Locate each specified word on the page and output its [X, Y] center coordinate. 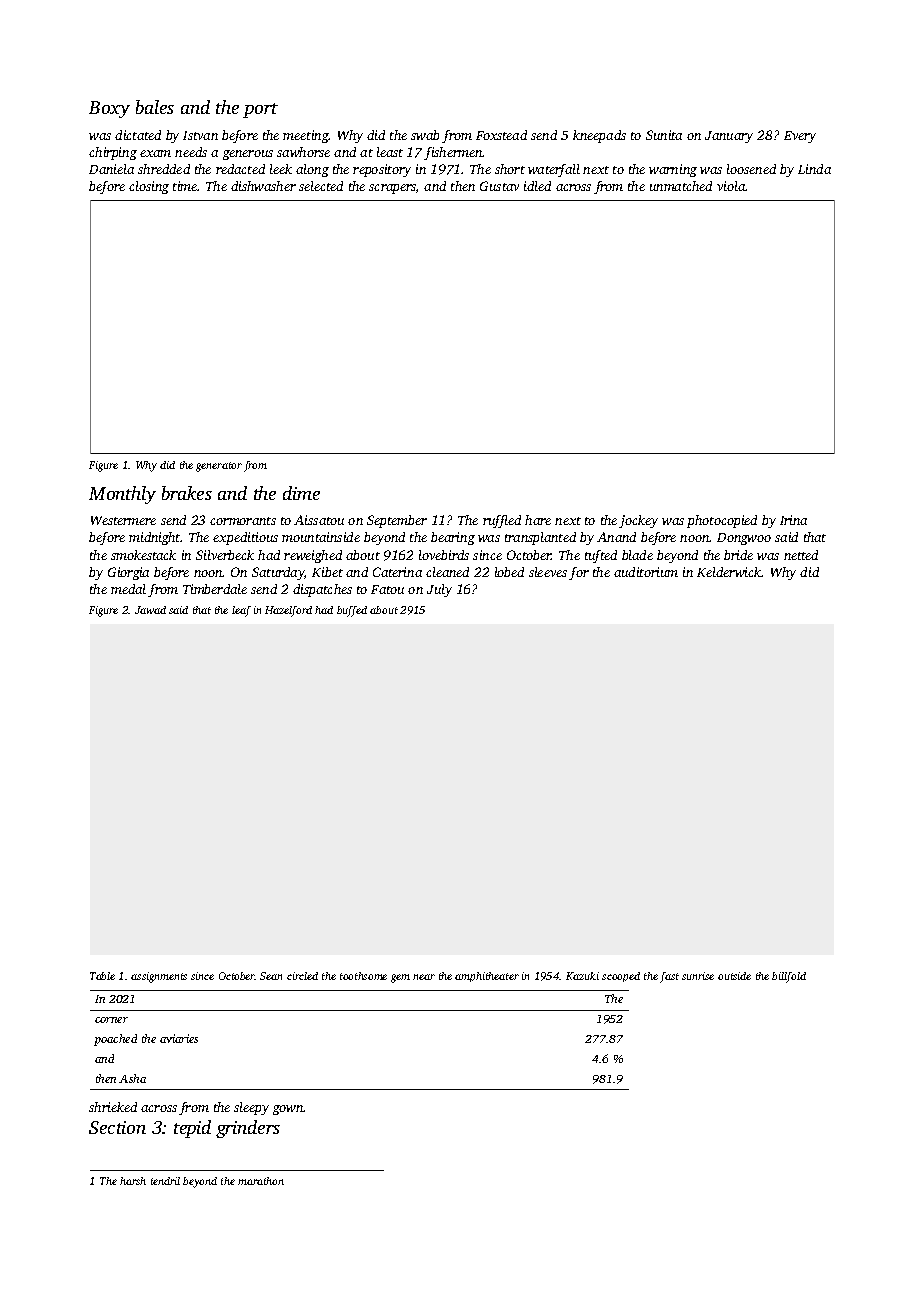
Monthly [122, 495]
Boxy [109, 109]
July [439, 590]
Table [102, 976]
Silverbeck [225, 555]
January [729, 137]
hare [538, 520]
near [424, 977]
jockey [638, 521]
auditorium [646, 572]
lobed [509, 572]
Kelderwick [729, 572]
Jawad [150, 610]
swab [425, 135]
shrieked [113, 1107]
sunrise [698, 976]
